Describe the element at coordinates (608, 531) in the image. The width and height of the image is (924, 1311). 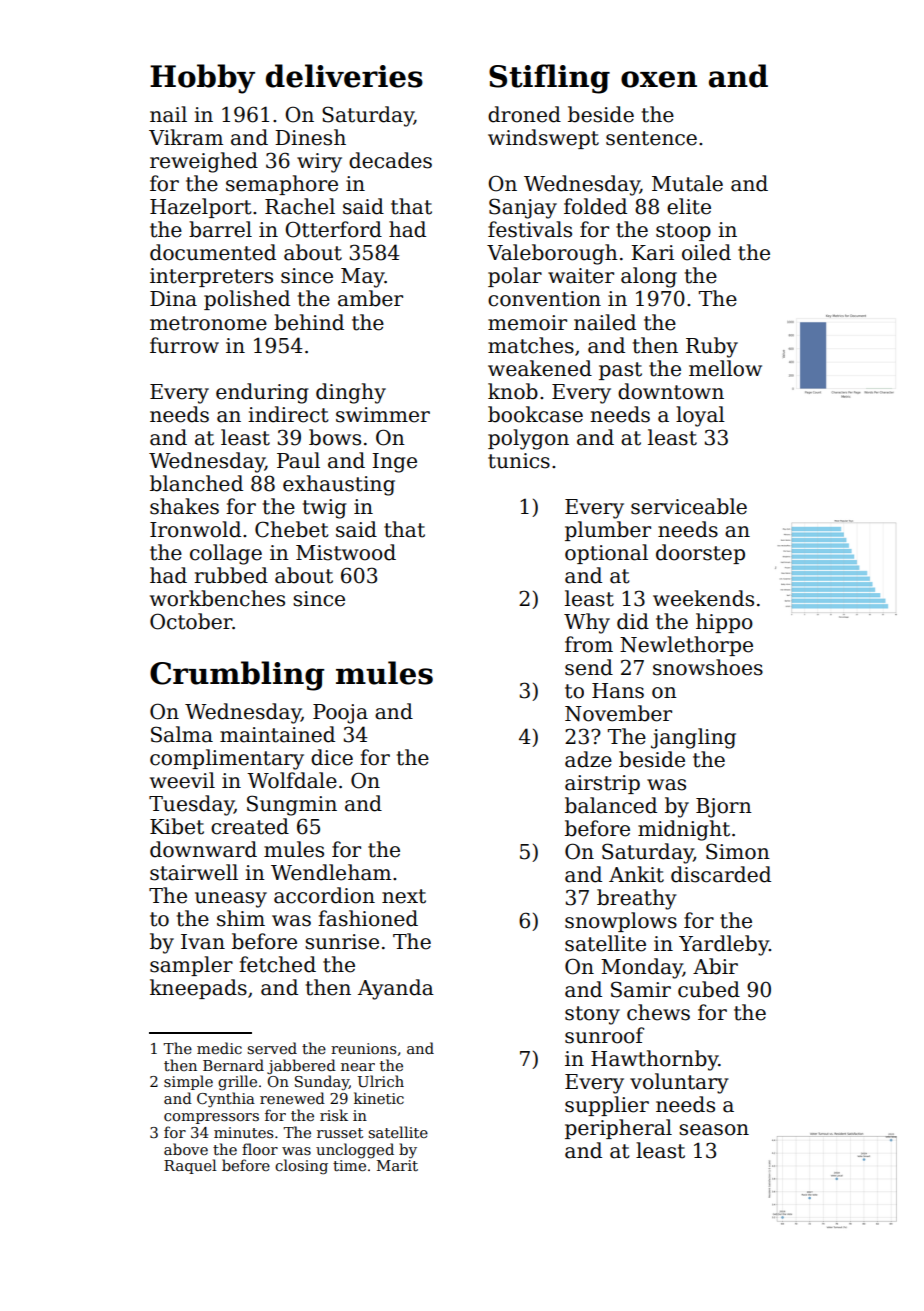
I see `plumber` at that location.
